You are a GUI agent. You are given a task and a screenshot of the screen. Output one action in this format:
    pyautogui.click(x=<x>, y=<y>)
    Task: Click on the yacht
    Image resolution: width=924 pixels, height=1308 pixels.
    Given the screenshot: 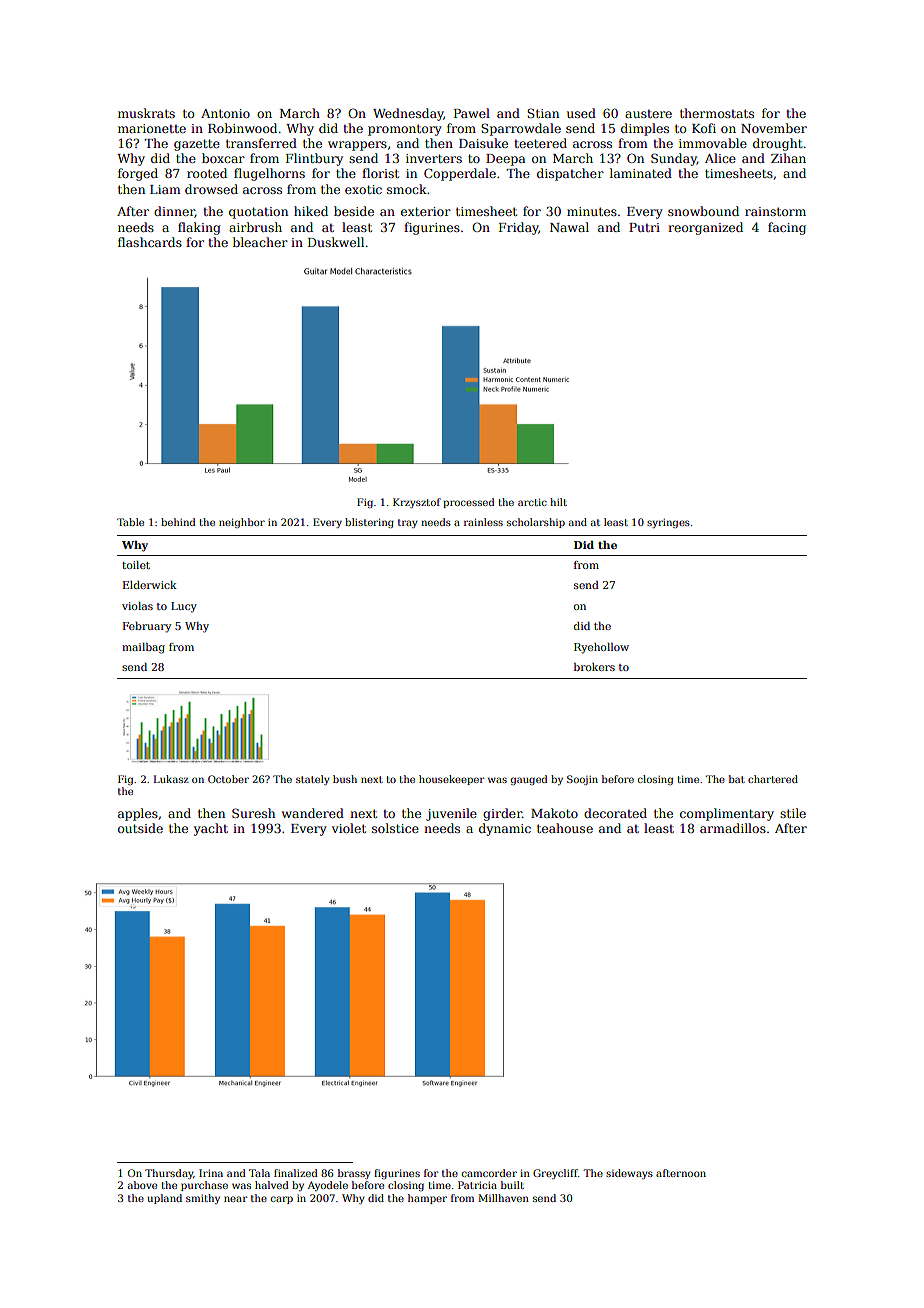 What is the action you would take?
    pyautogui.click(x=211, y=829)
